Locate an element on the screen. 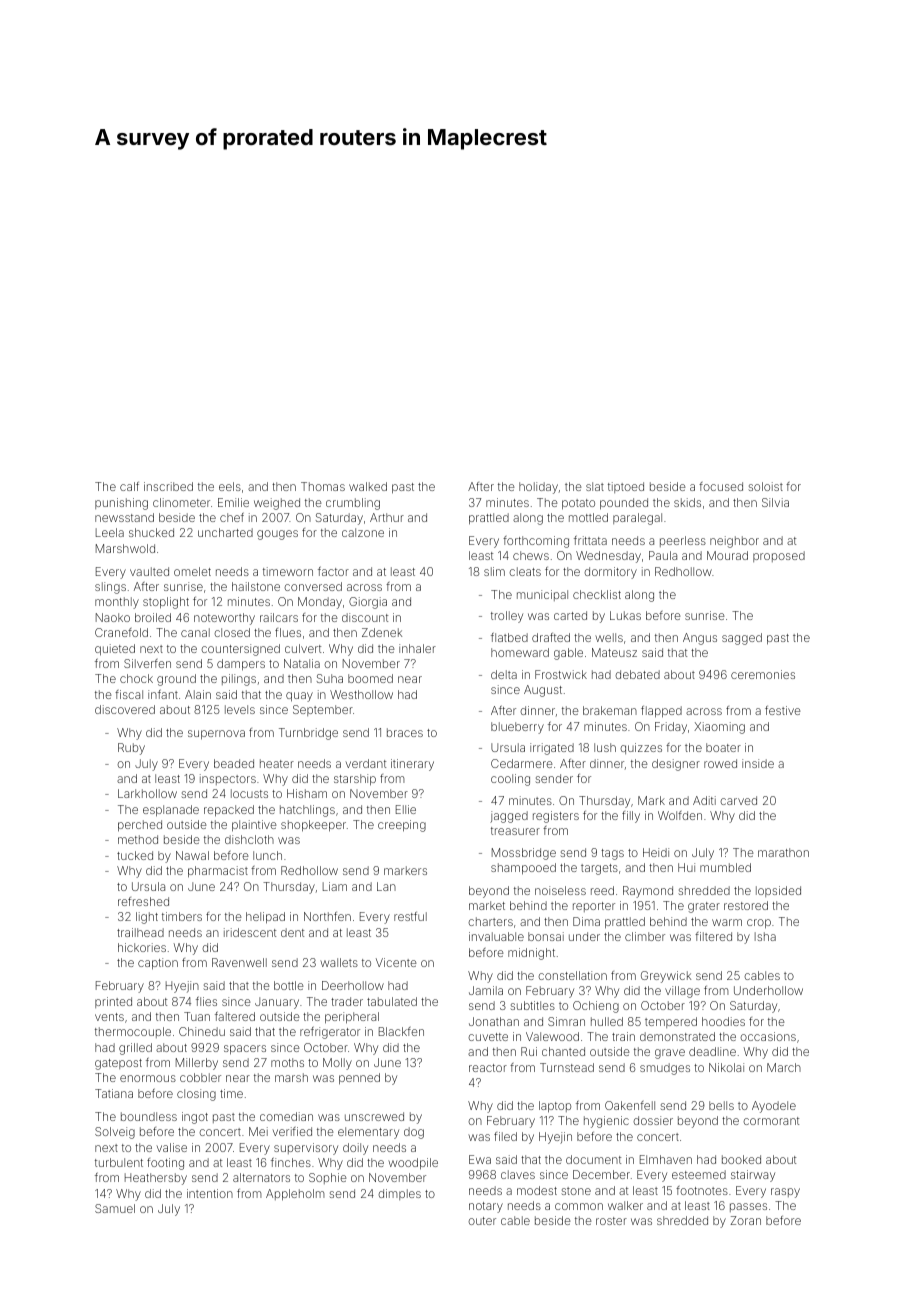 Image resolution: width=908 pixels, height=1316 pixels. Thomas is located at coordinates (323, 486).
